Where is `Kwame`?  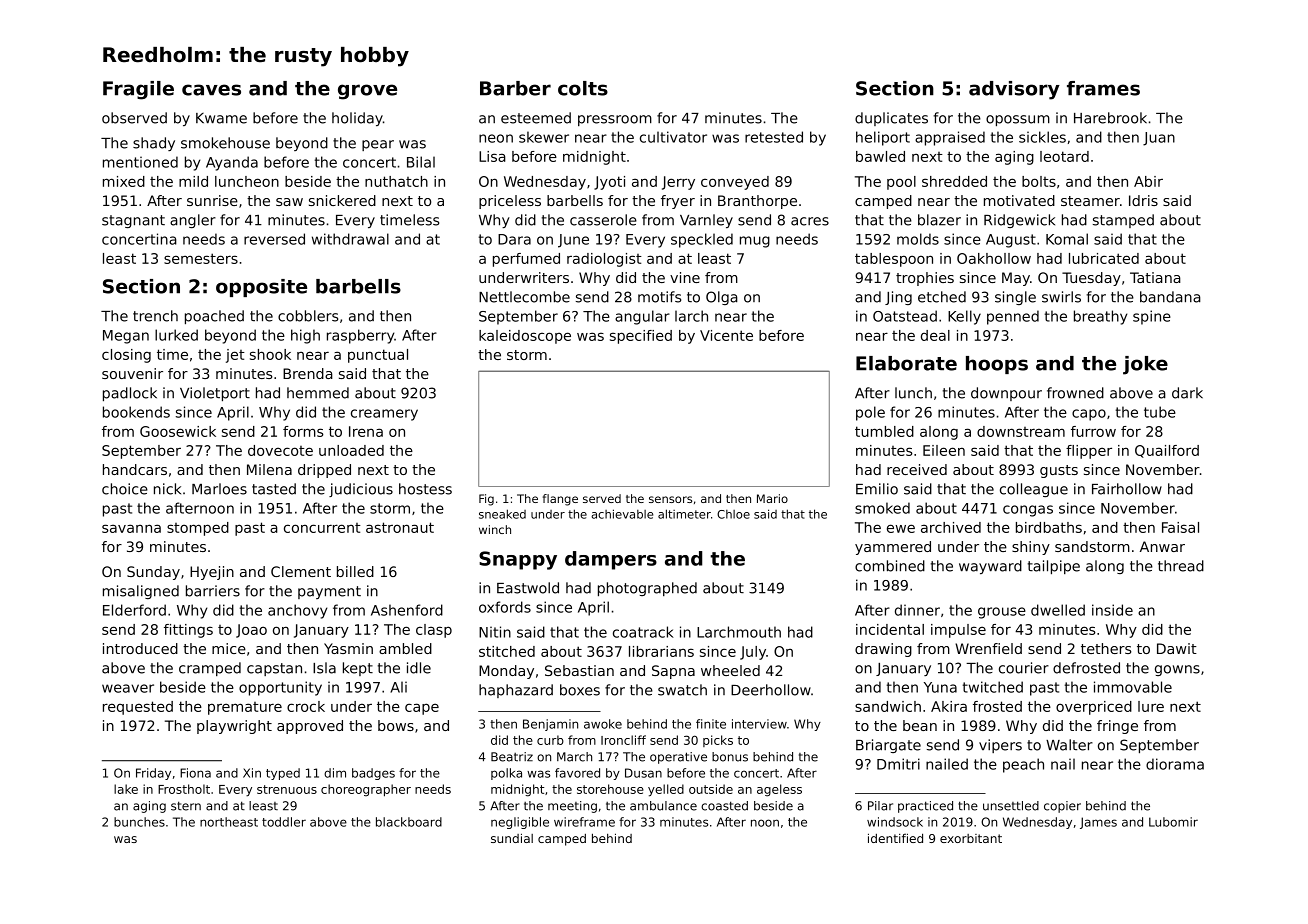
Kwame is located at coordinates (221, 118).
